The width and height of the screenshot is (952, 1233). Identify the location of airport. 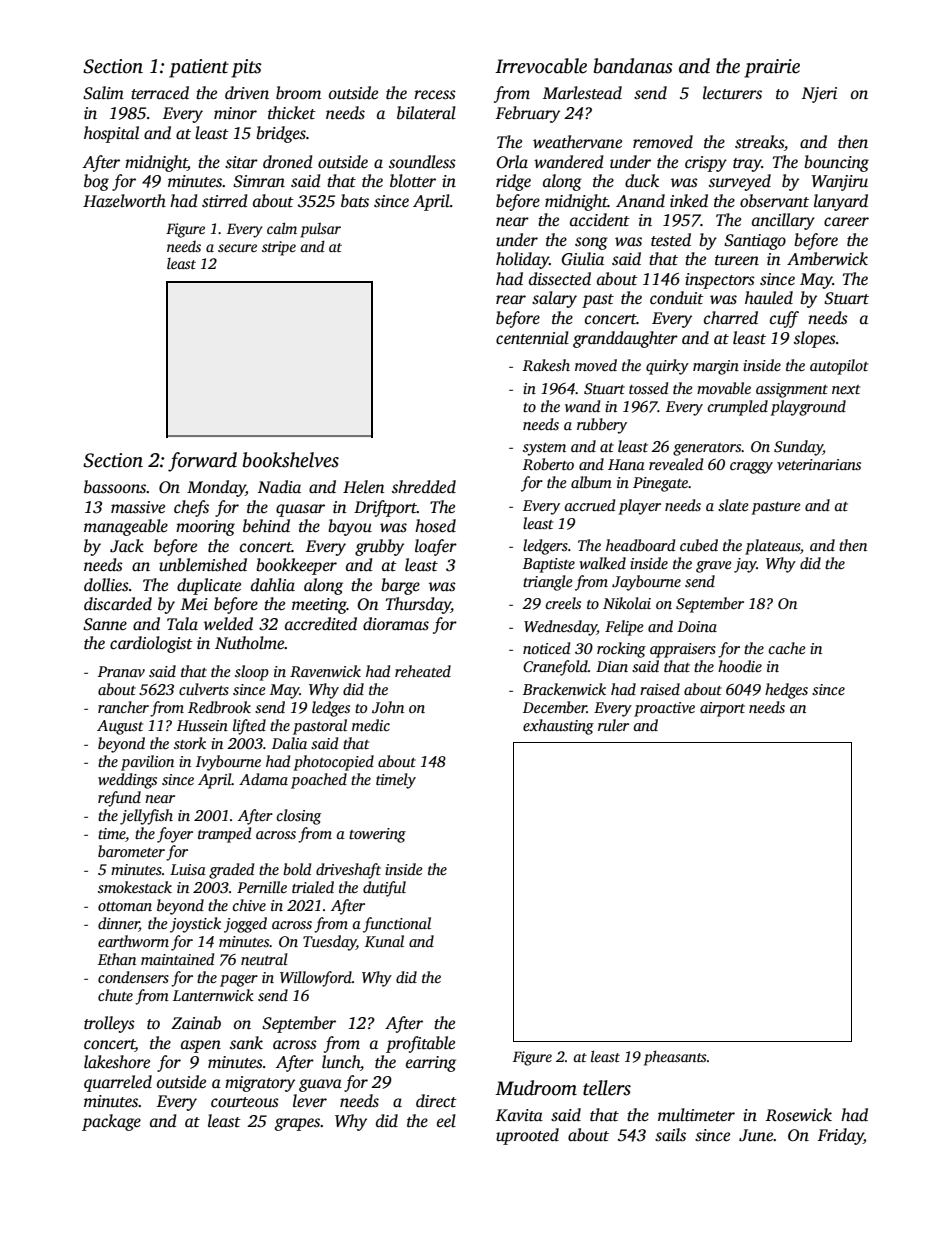
(722, 709).
